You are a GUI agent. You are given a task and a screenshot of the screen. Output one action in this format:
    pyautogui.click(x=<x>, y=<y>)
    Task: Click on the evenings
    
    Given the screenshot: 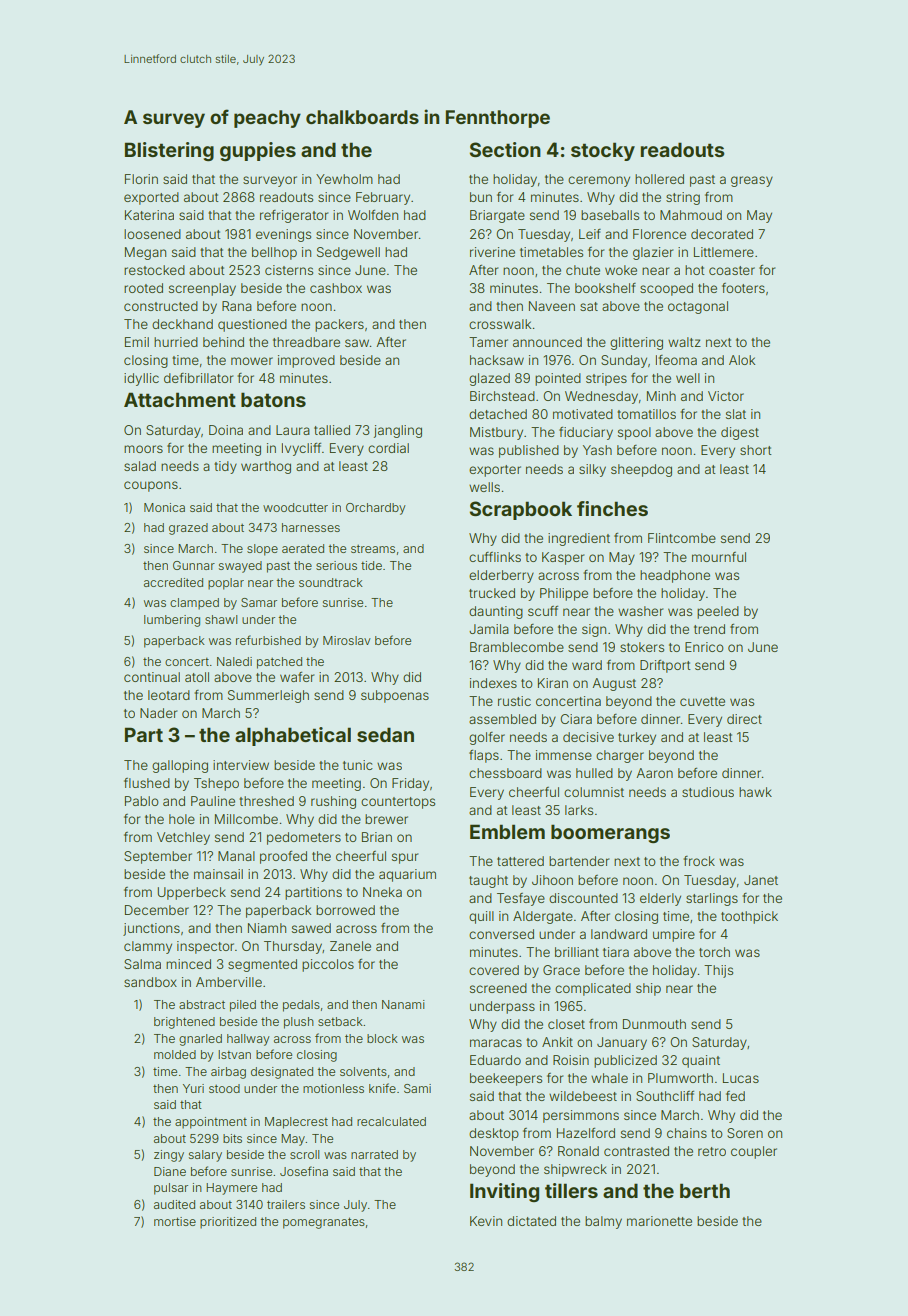 What is the action you would take?
    pyautogui.click(x=283, y=235)
